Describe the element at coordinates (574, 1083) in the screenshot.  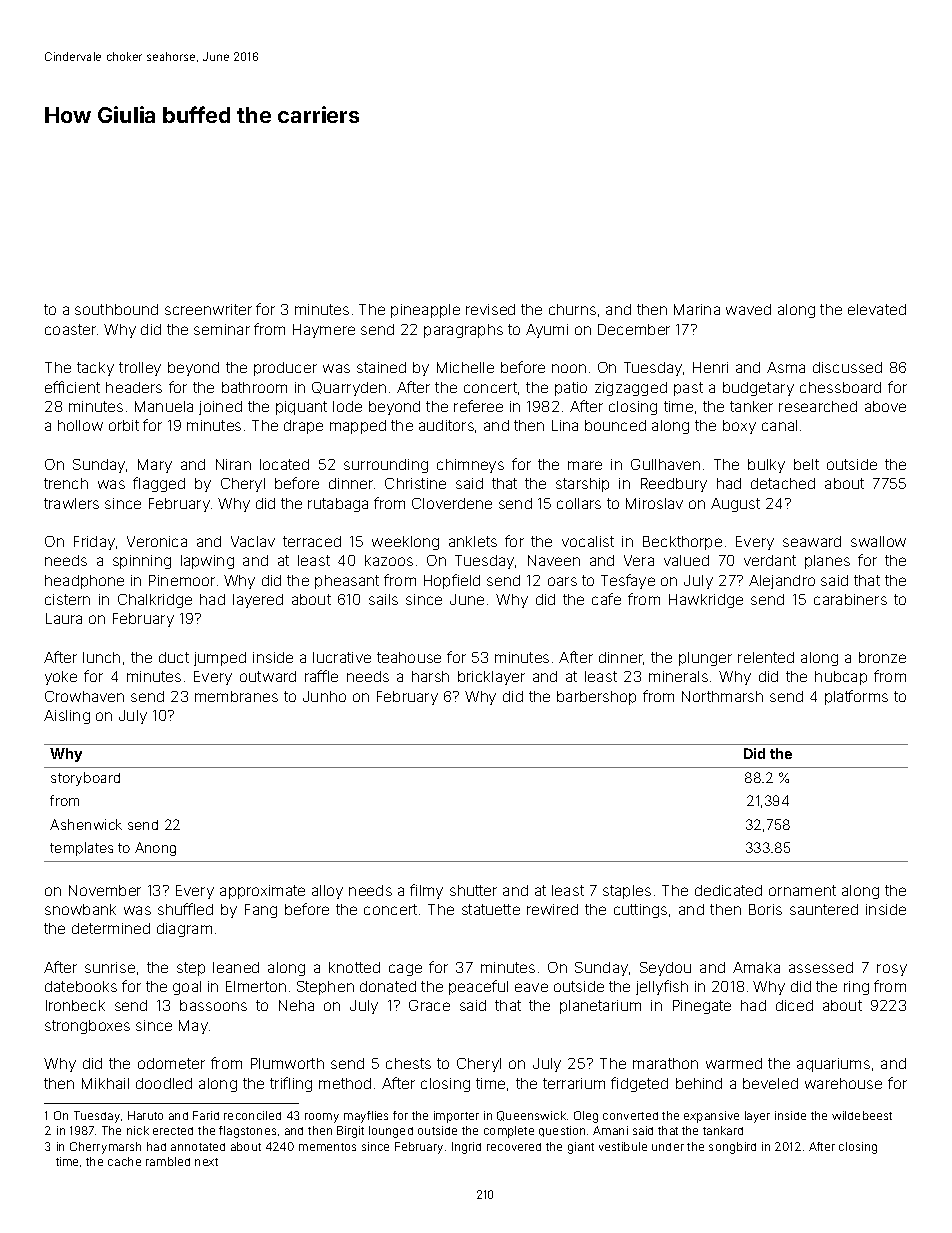
I see `terrarium` at that location.
